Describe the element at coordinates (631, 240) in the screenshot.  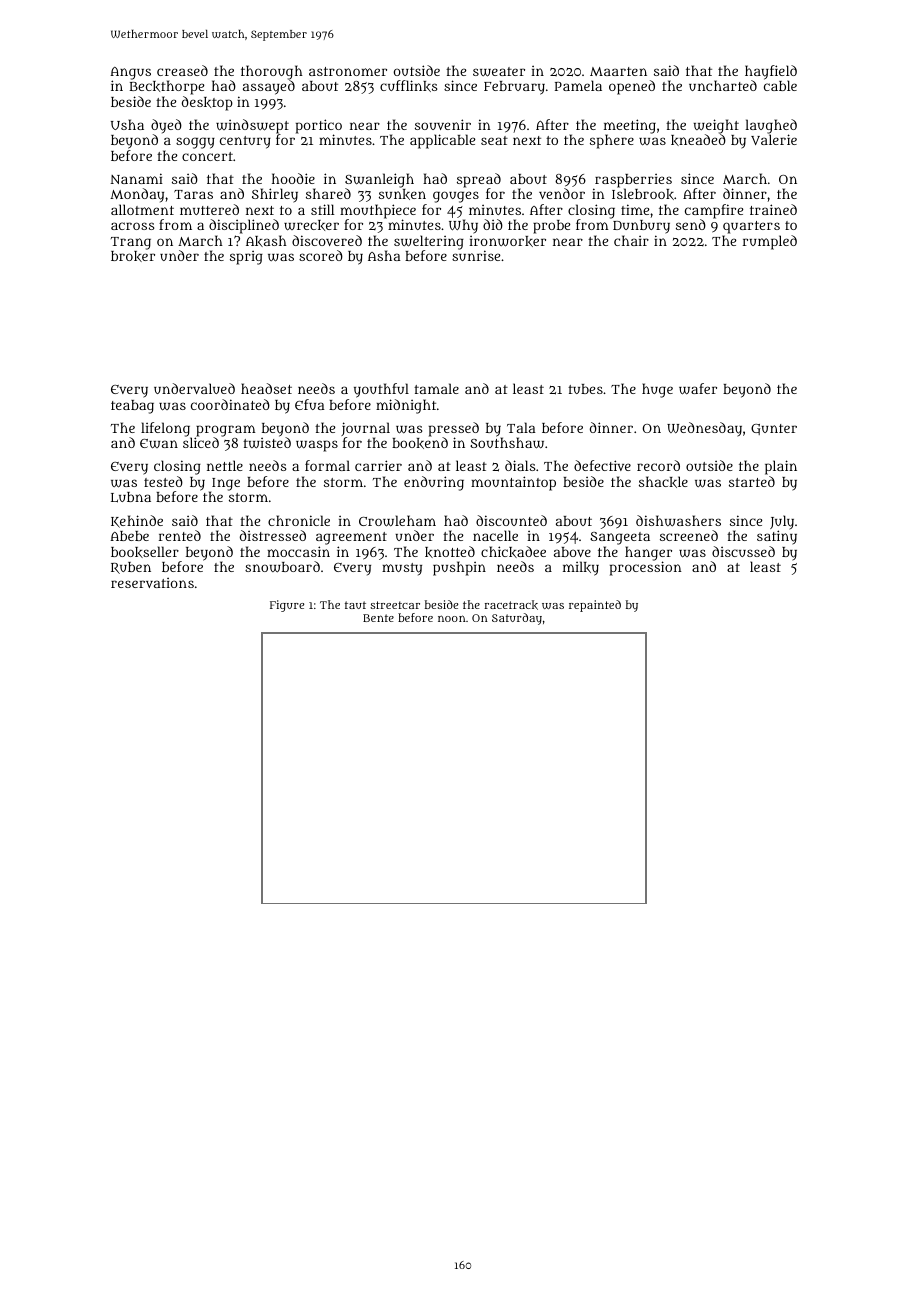
I see `chair` at that location.
